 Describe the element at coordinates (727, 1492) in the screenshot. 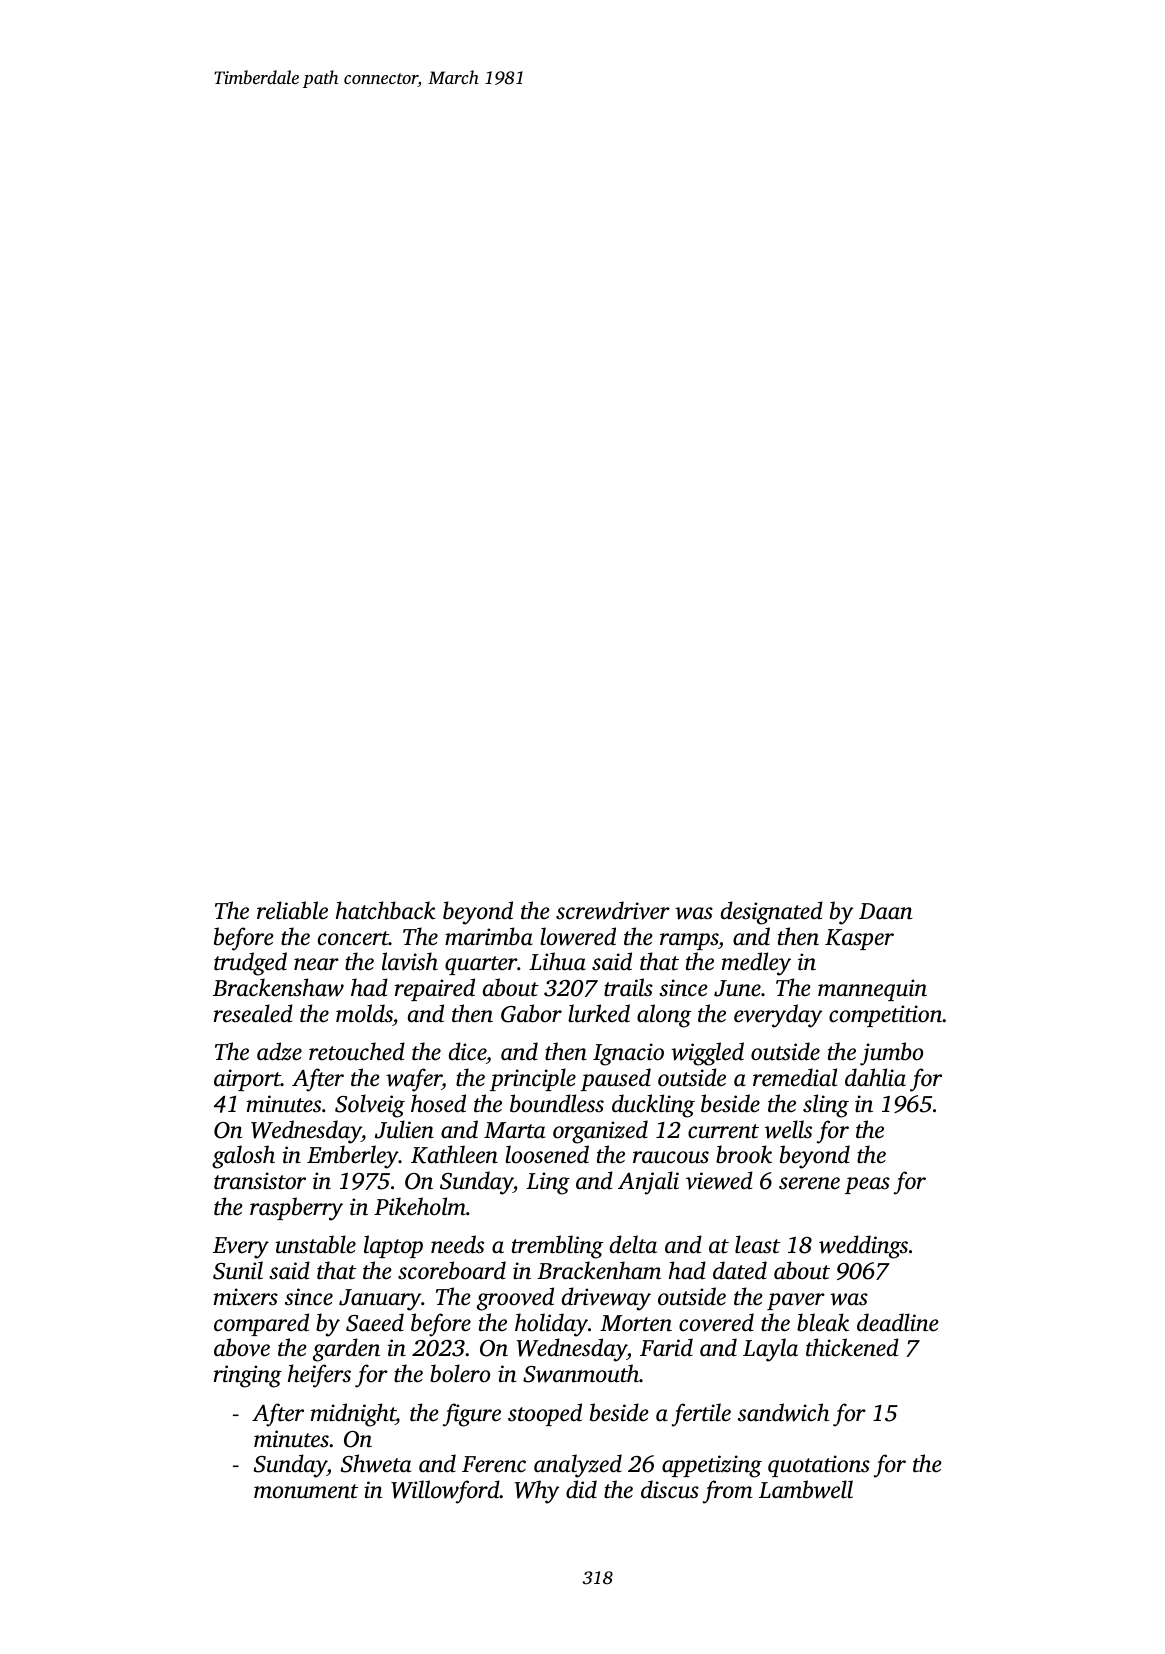

I see `from` at that location.
